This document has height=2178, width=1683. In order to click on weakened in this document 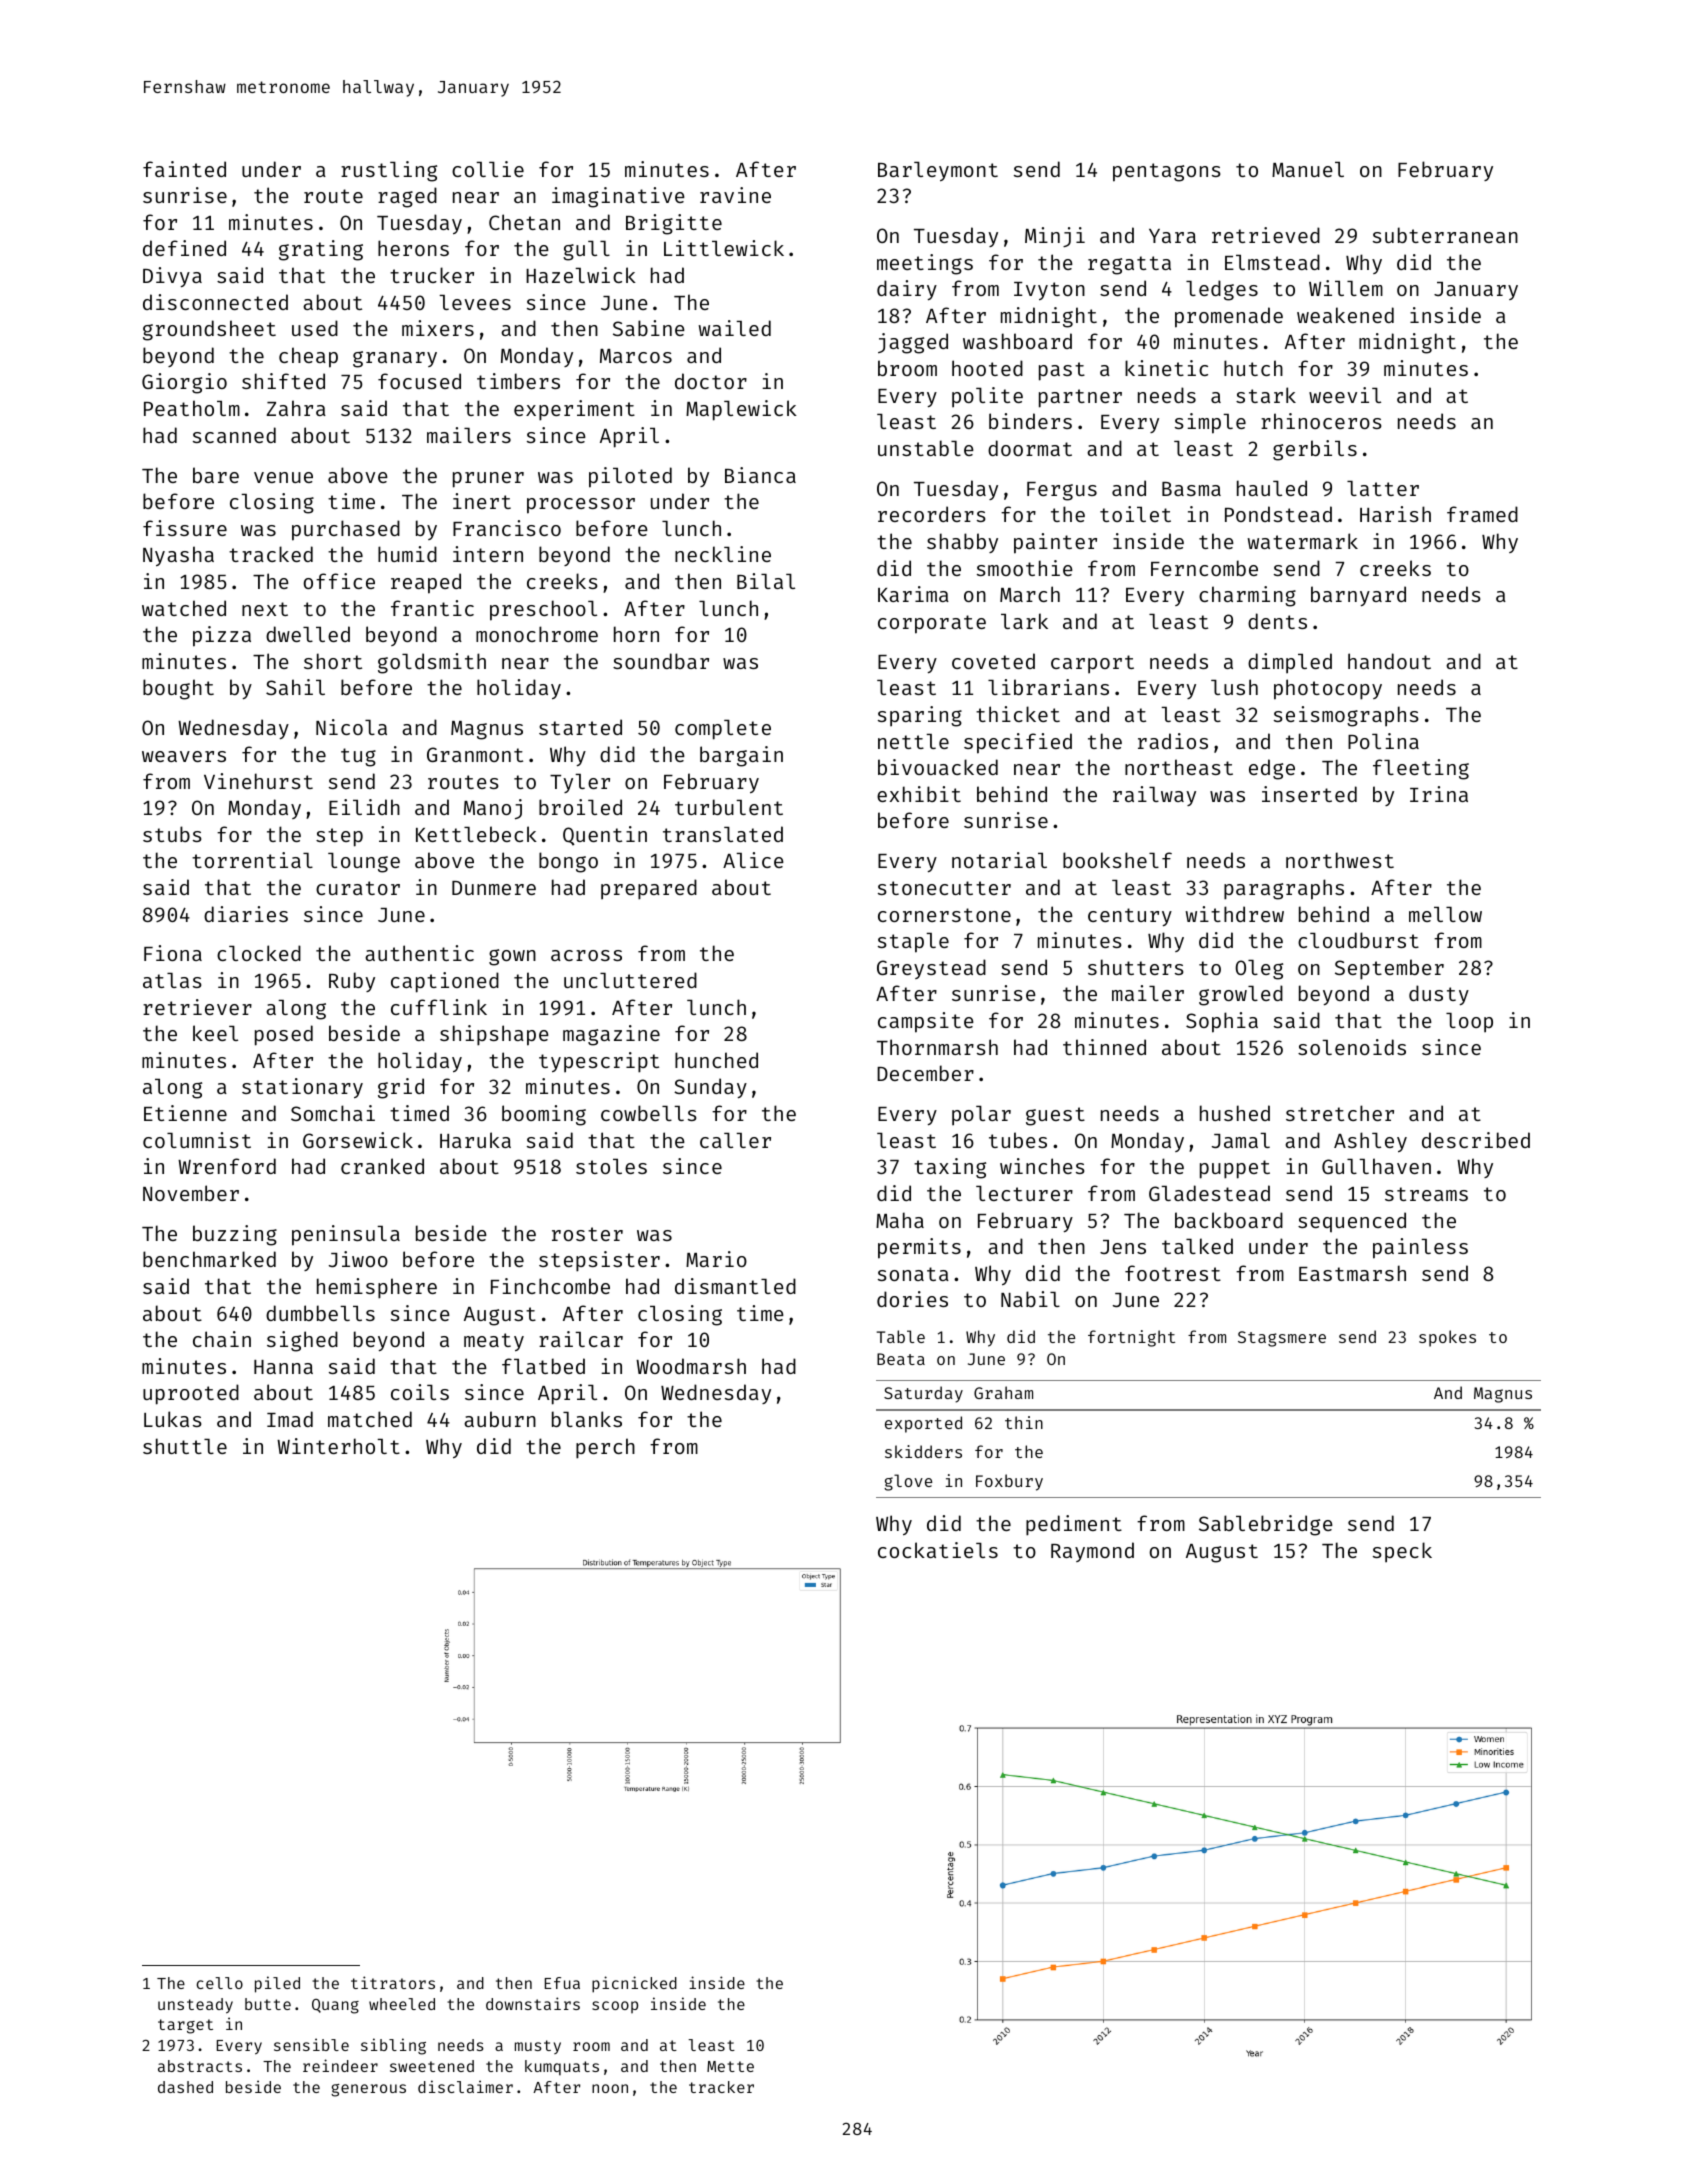, I will do `click(1345, 315)`.
